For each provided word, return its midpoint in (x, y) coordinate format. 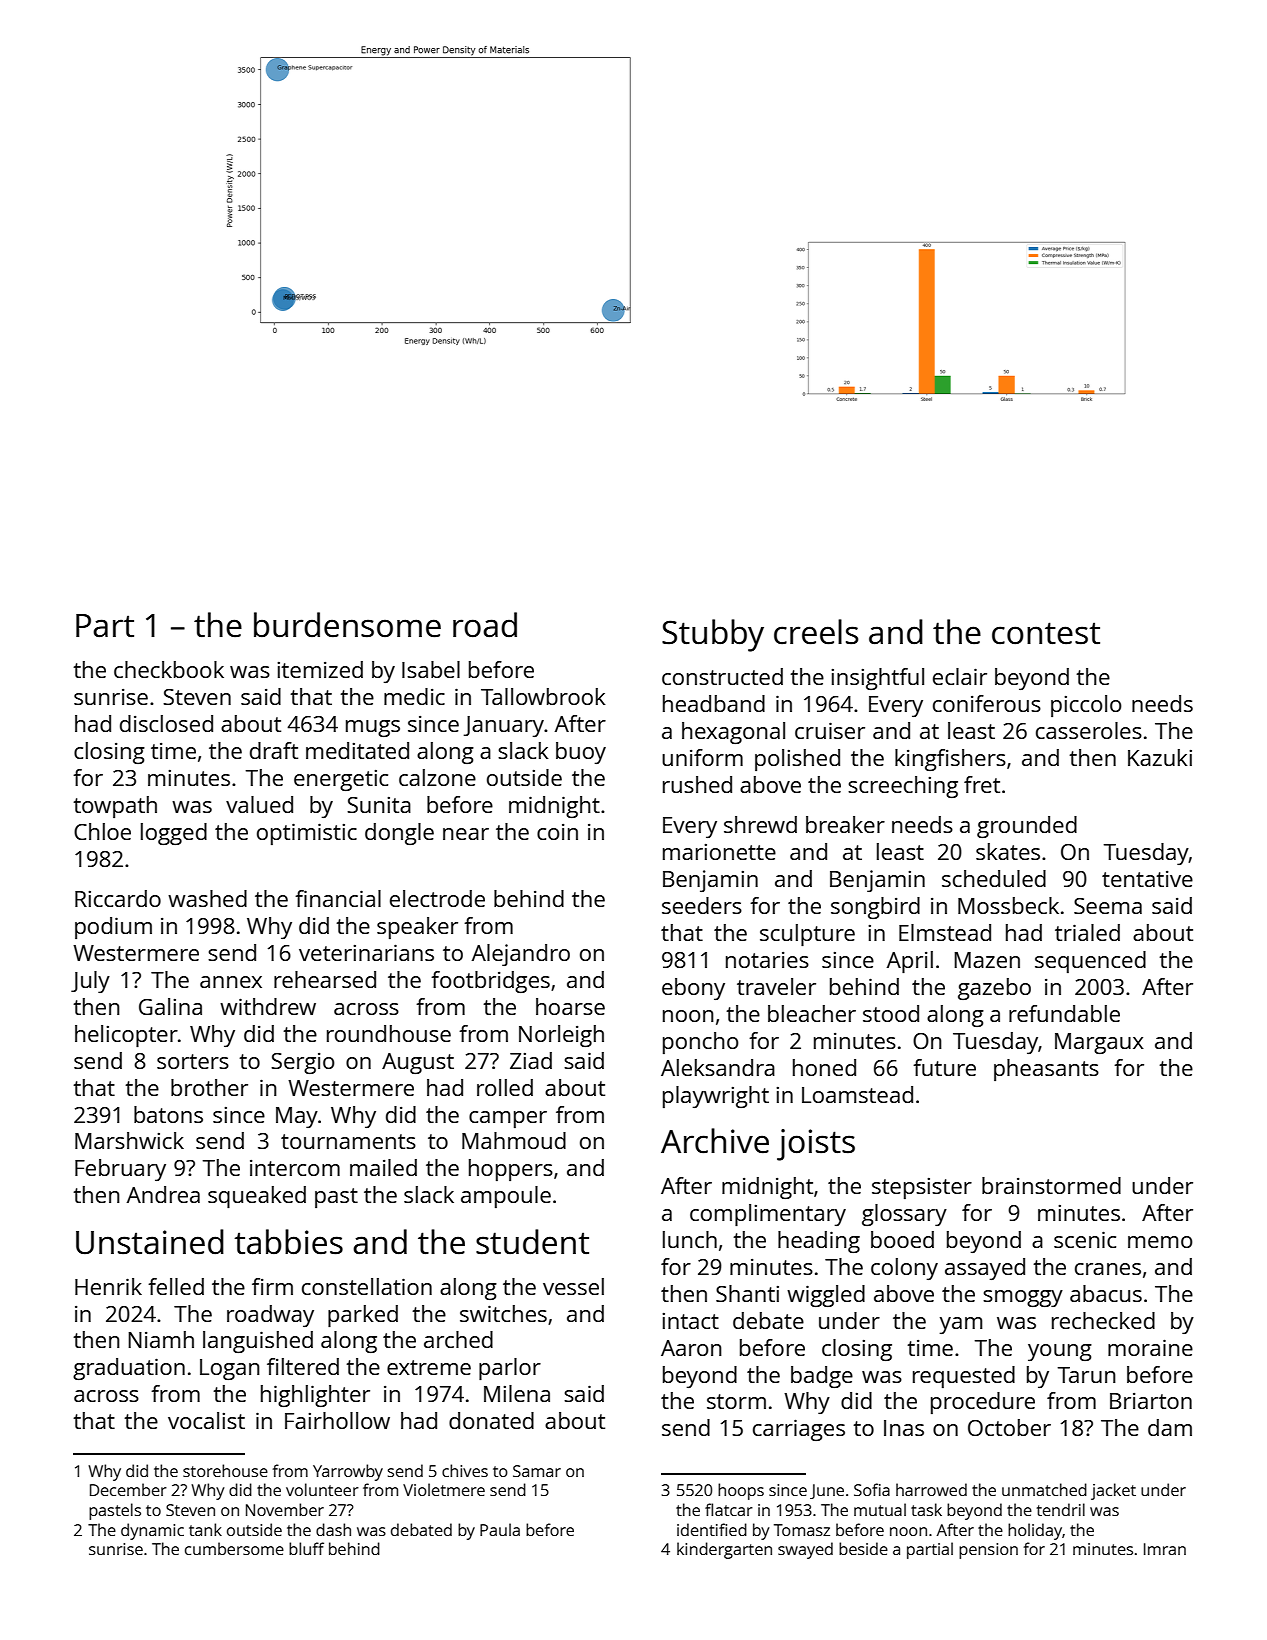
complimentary (768, 1215)
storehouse (225, 1470)
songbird (875, 908)
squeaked (257, 1197)
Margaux (1099, 1043)
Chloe (102, 831)
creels (816, 632)
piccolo (1086, 706)
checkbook (169, 669)
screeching (903, 787)
